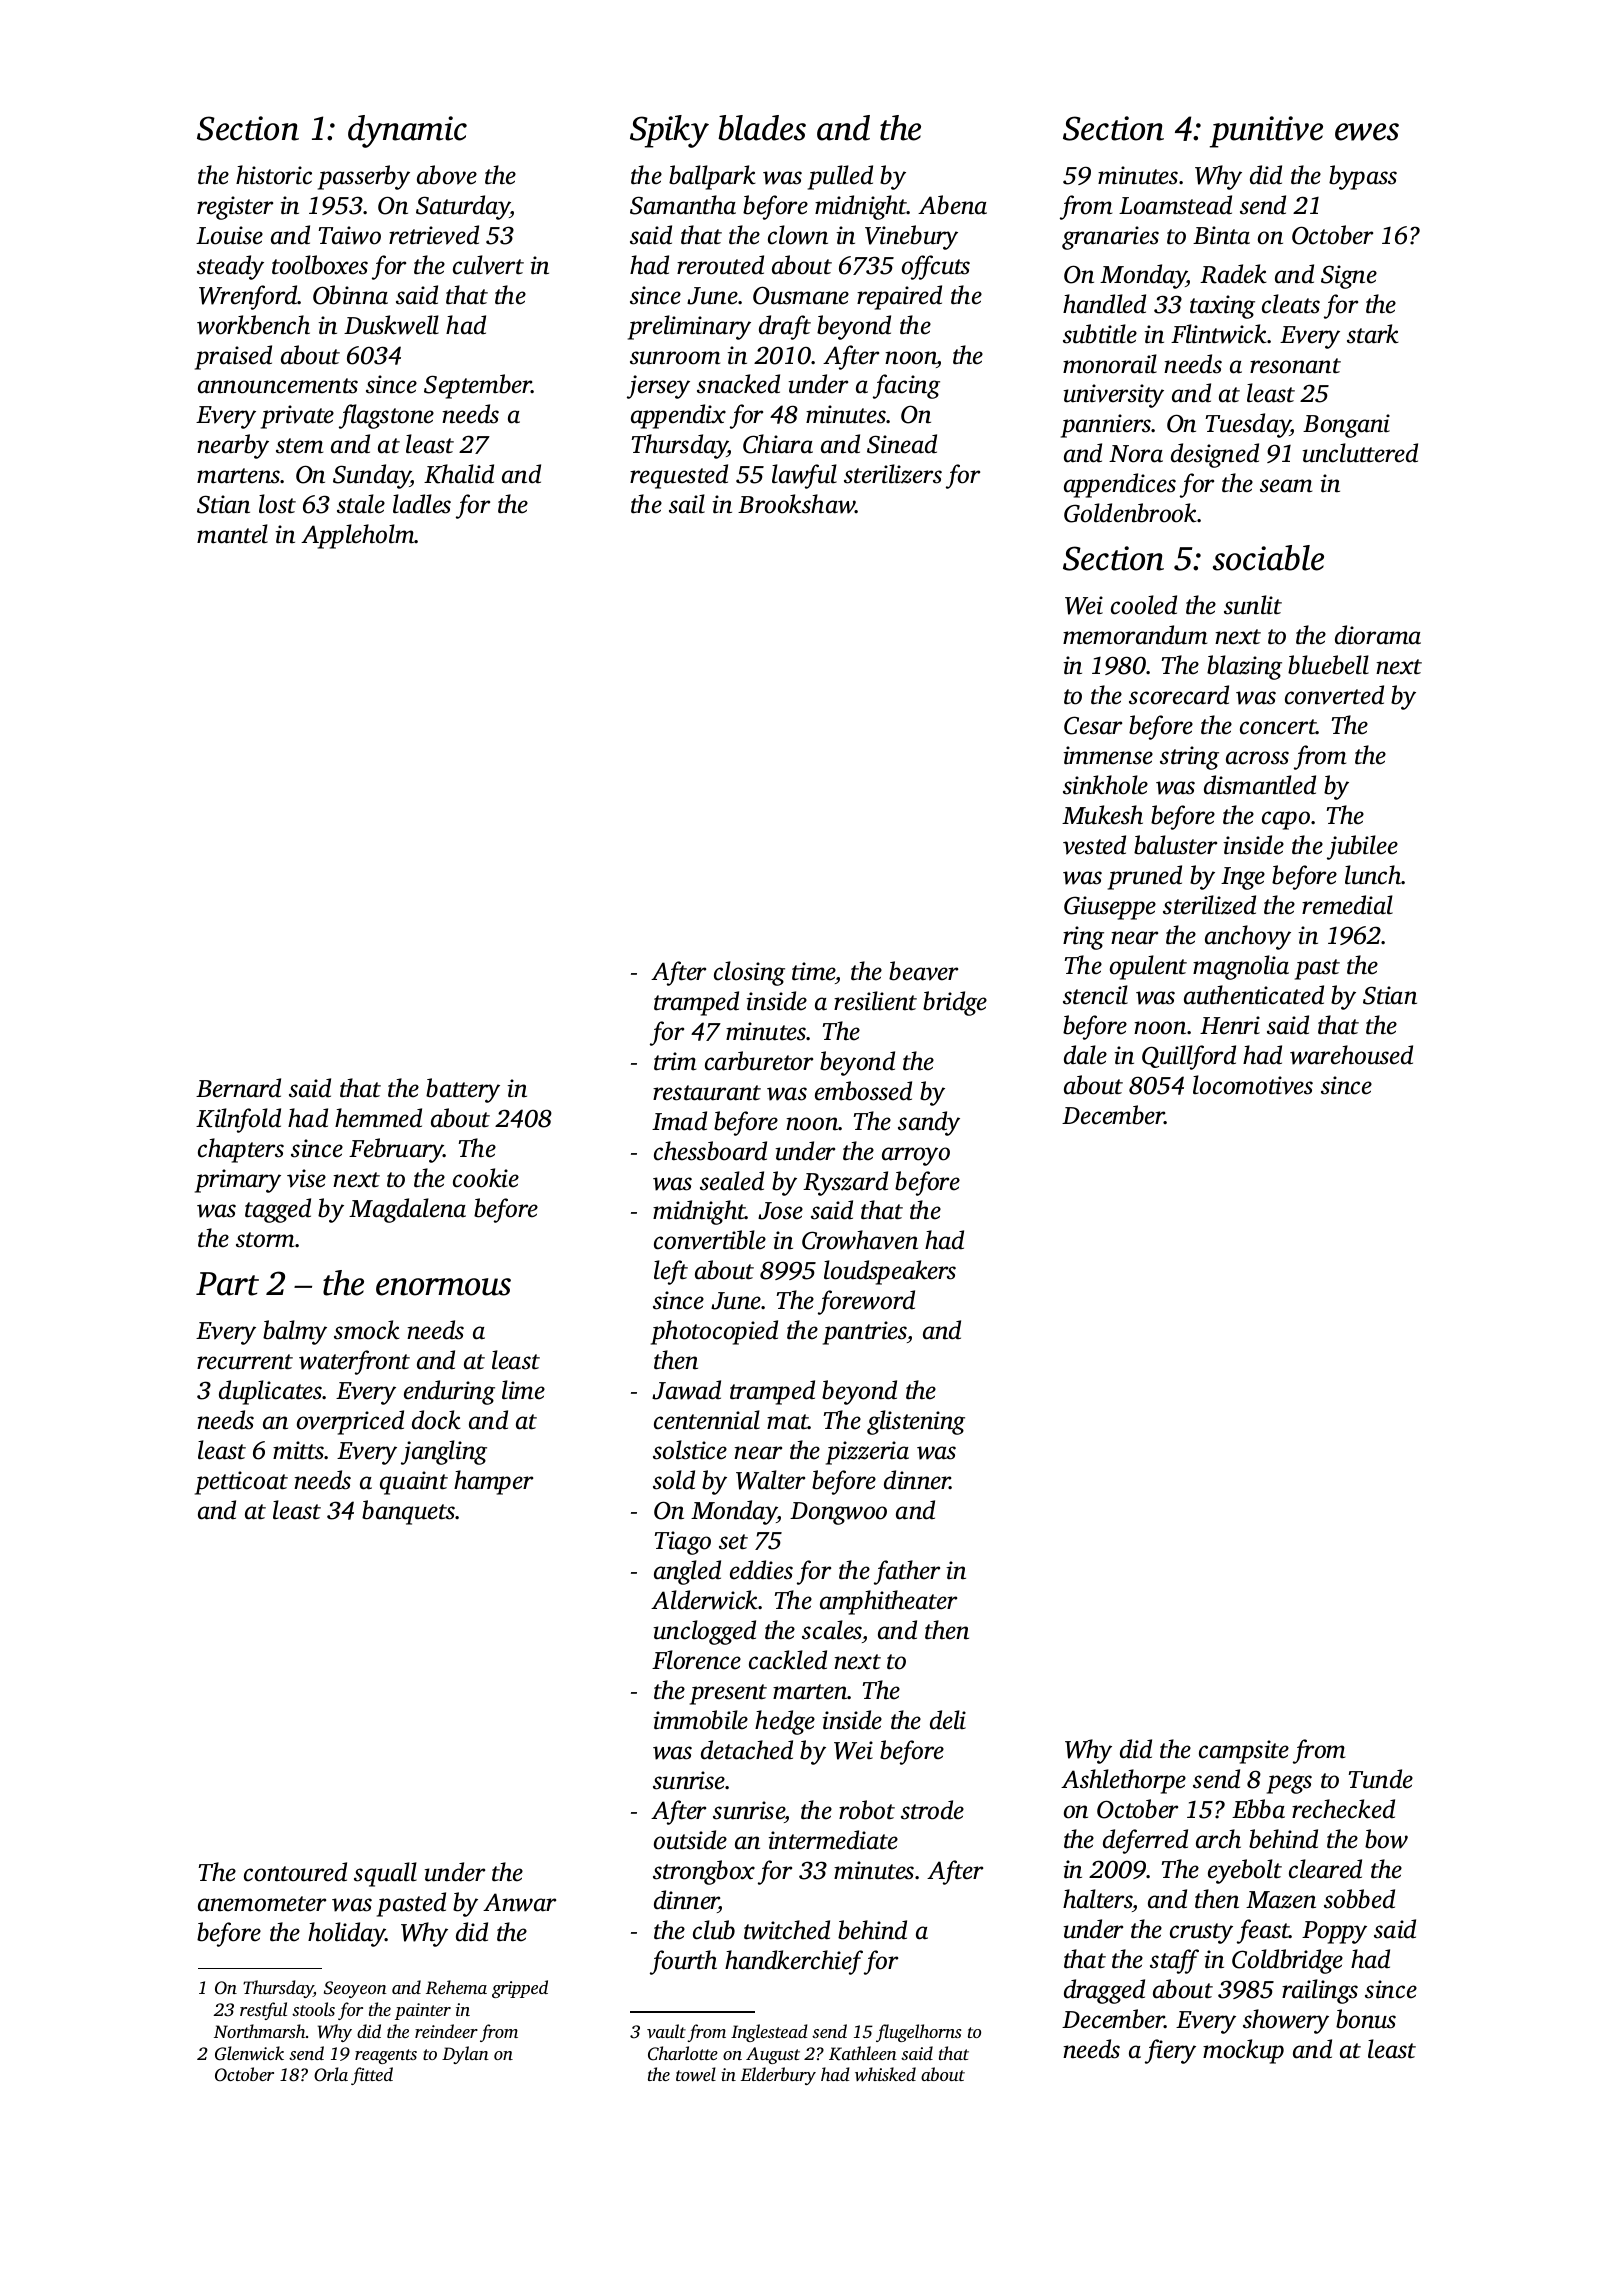  I want to click on foreword, so click(866, 1302).
